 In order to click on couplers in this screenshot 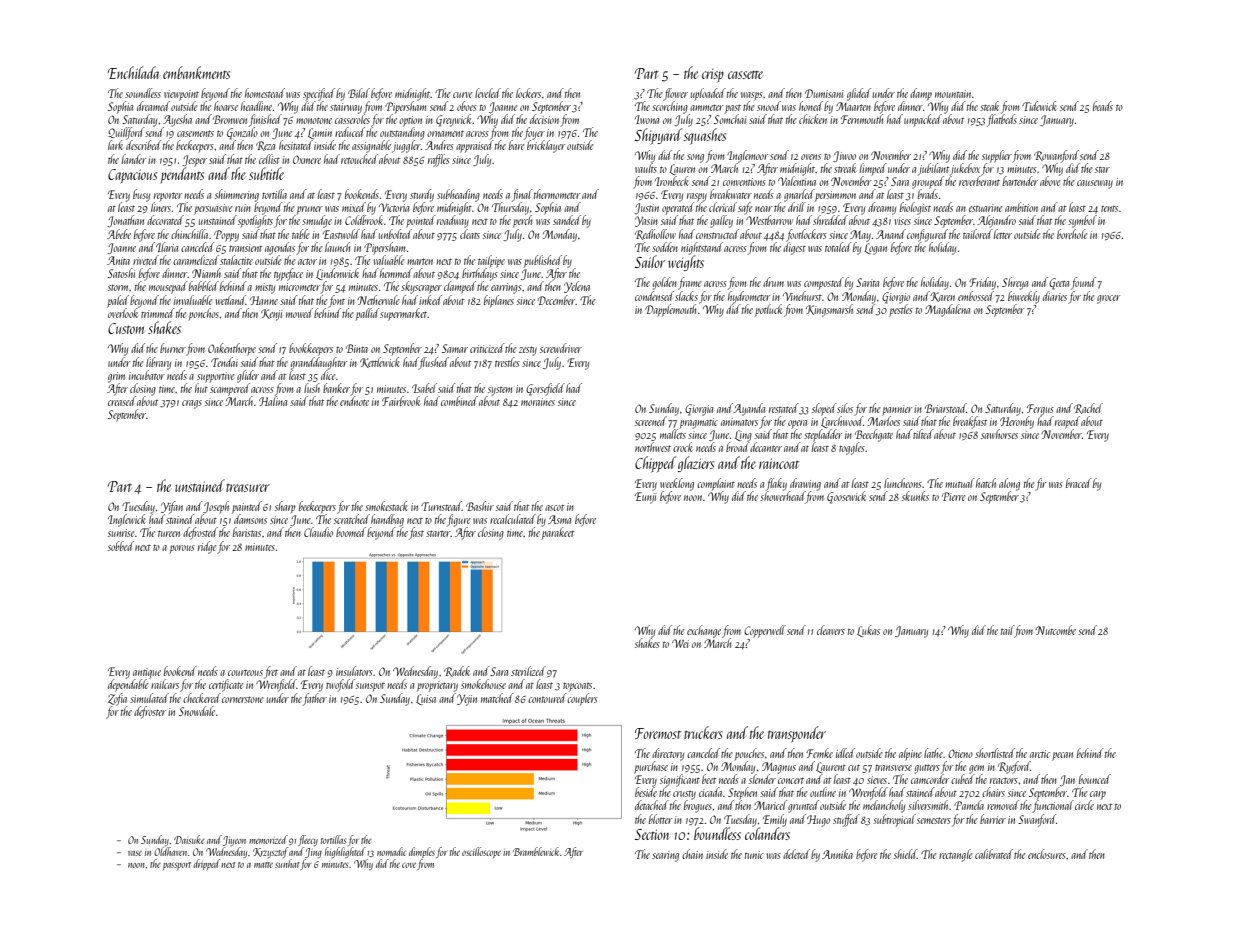, I will do `click(582, 699)`.
